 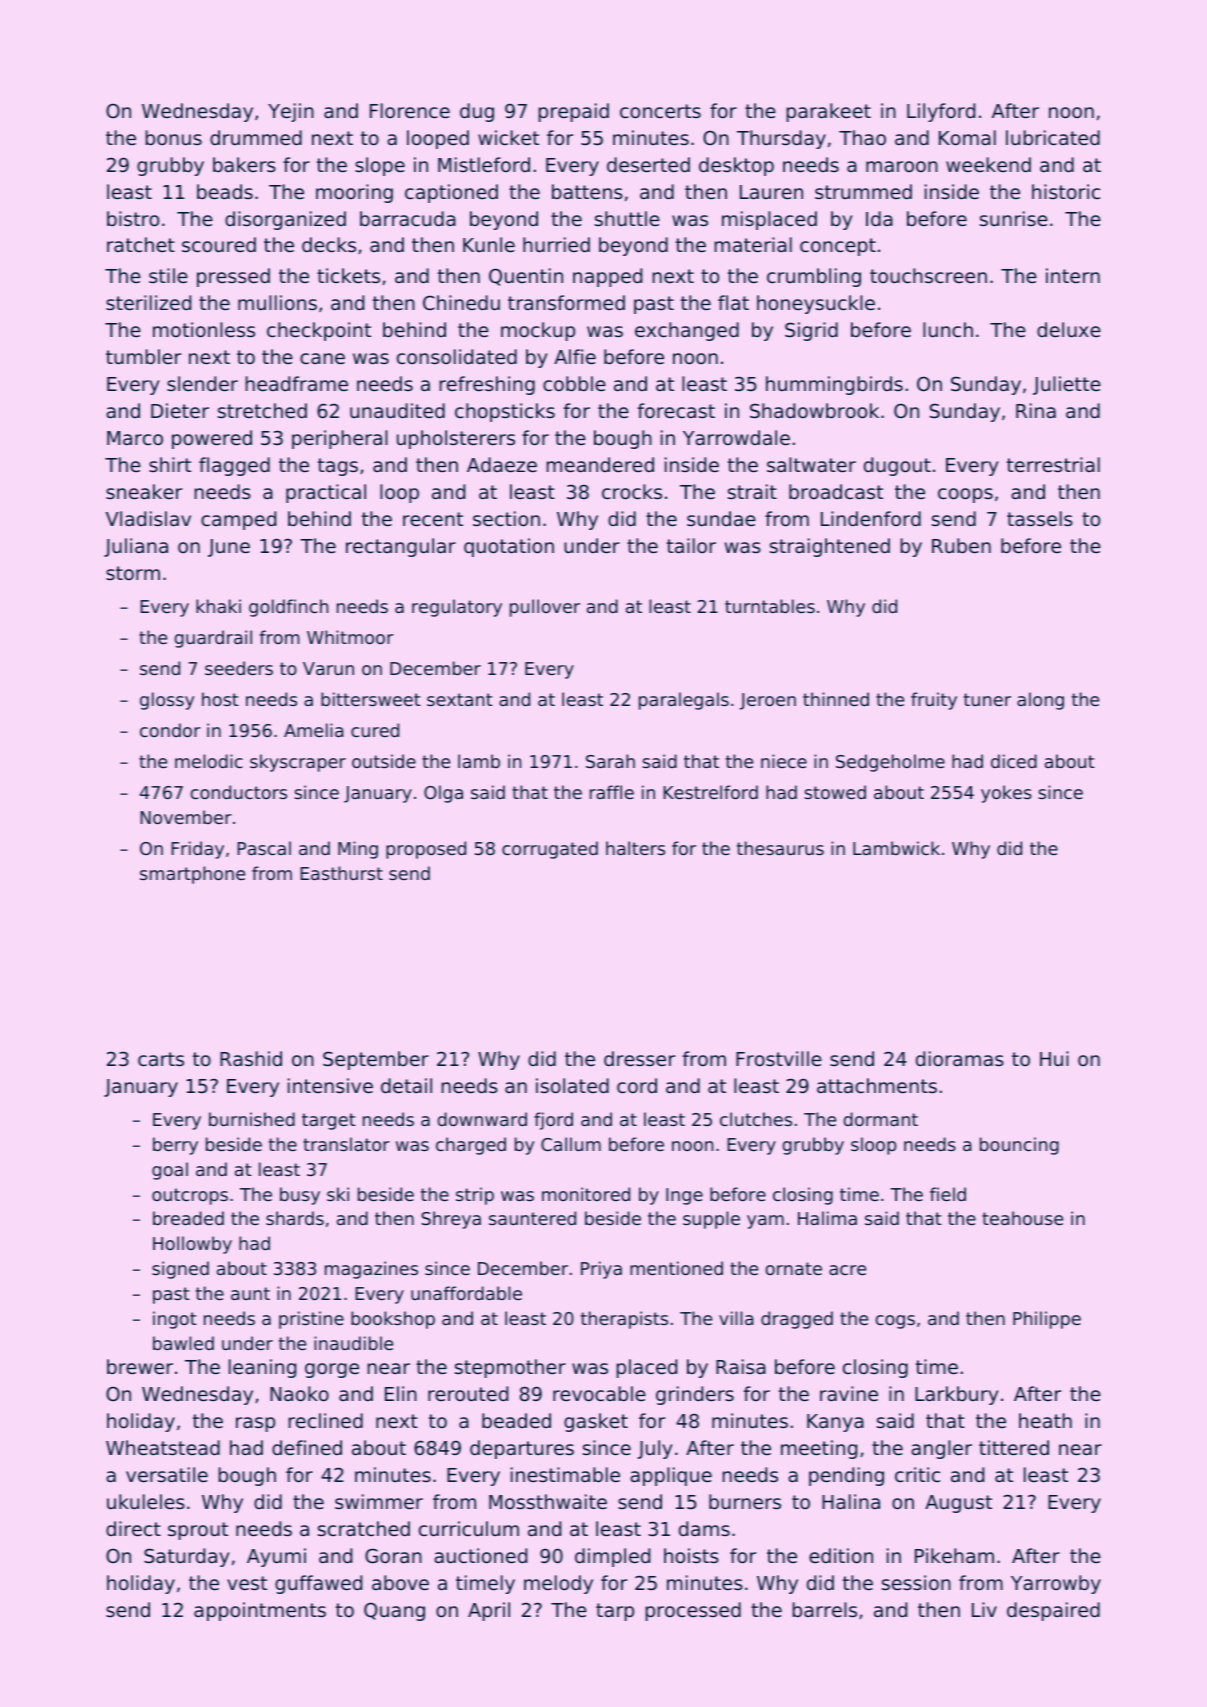 I want to click on dimpled, so click(x=612, y=1557).
